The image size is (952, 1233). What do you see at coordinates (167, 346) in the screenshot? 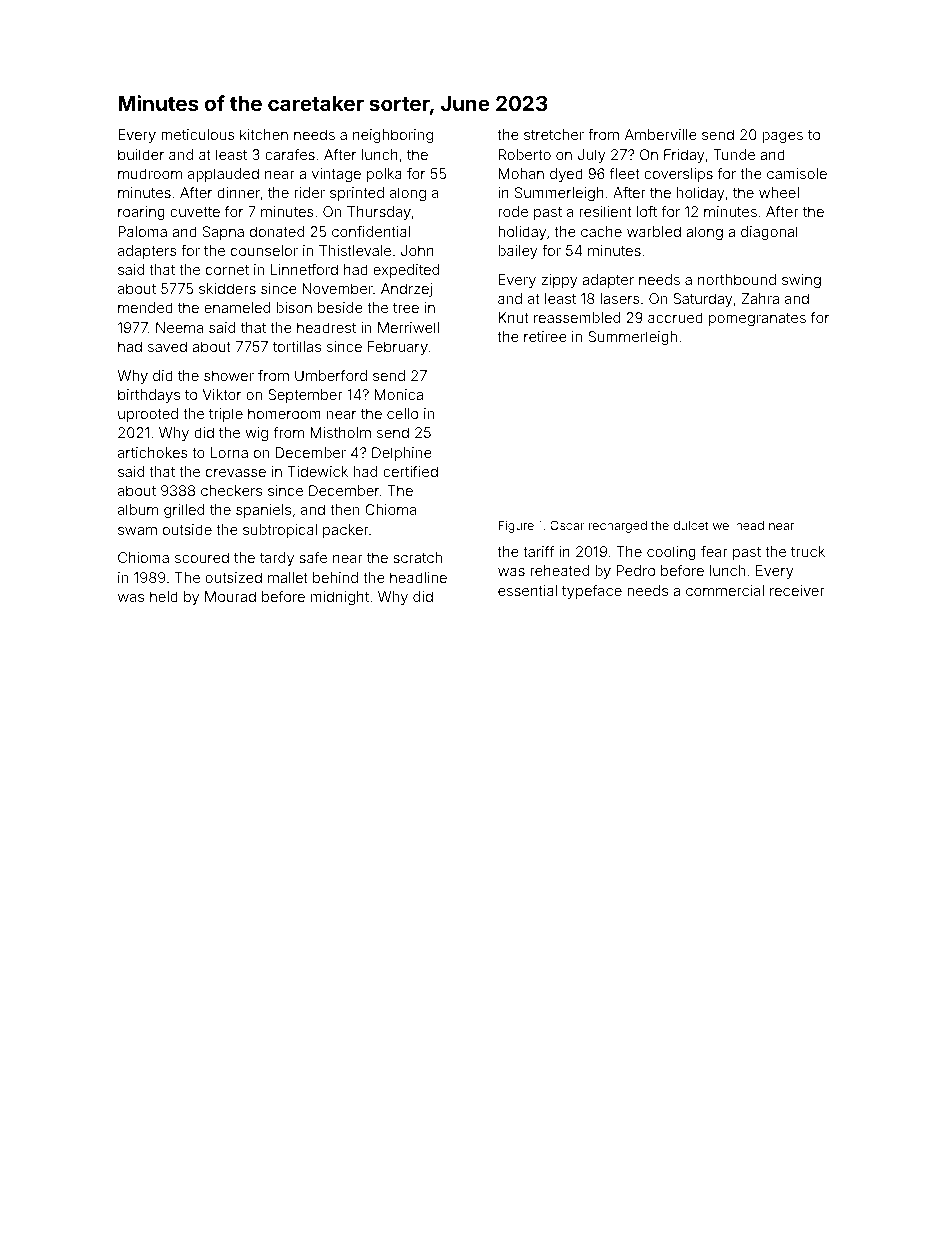
I see `saved` at bounding box center [167, 346].
